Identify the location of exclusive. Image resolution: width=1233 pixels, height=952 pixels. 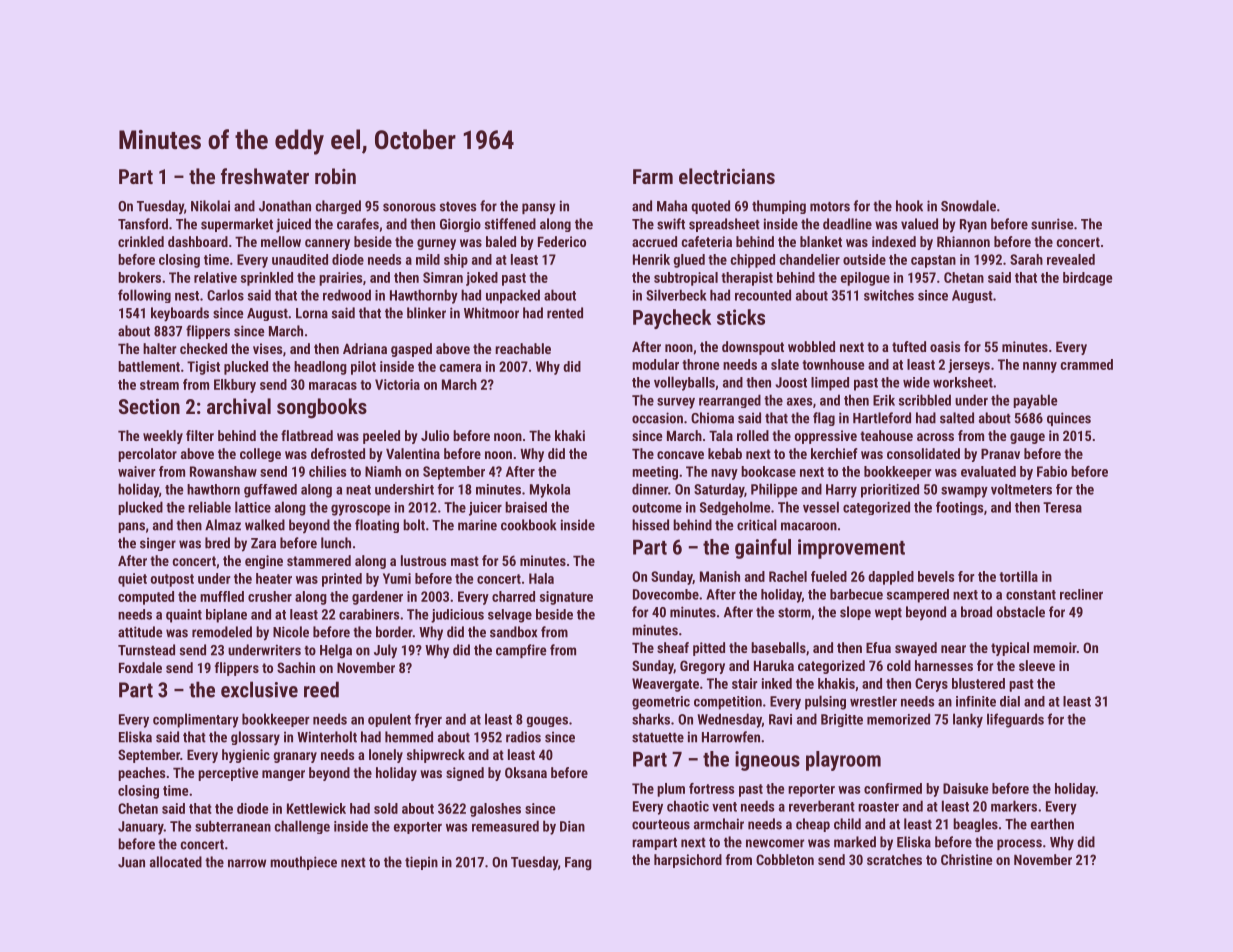
(259, 689).
